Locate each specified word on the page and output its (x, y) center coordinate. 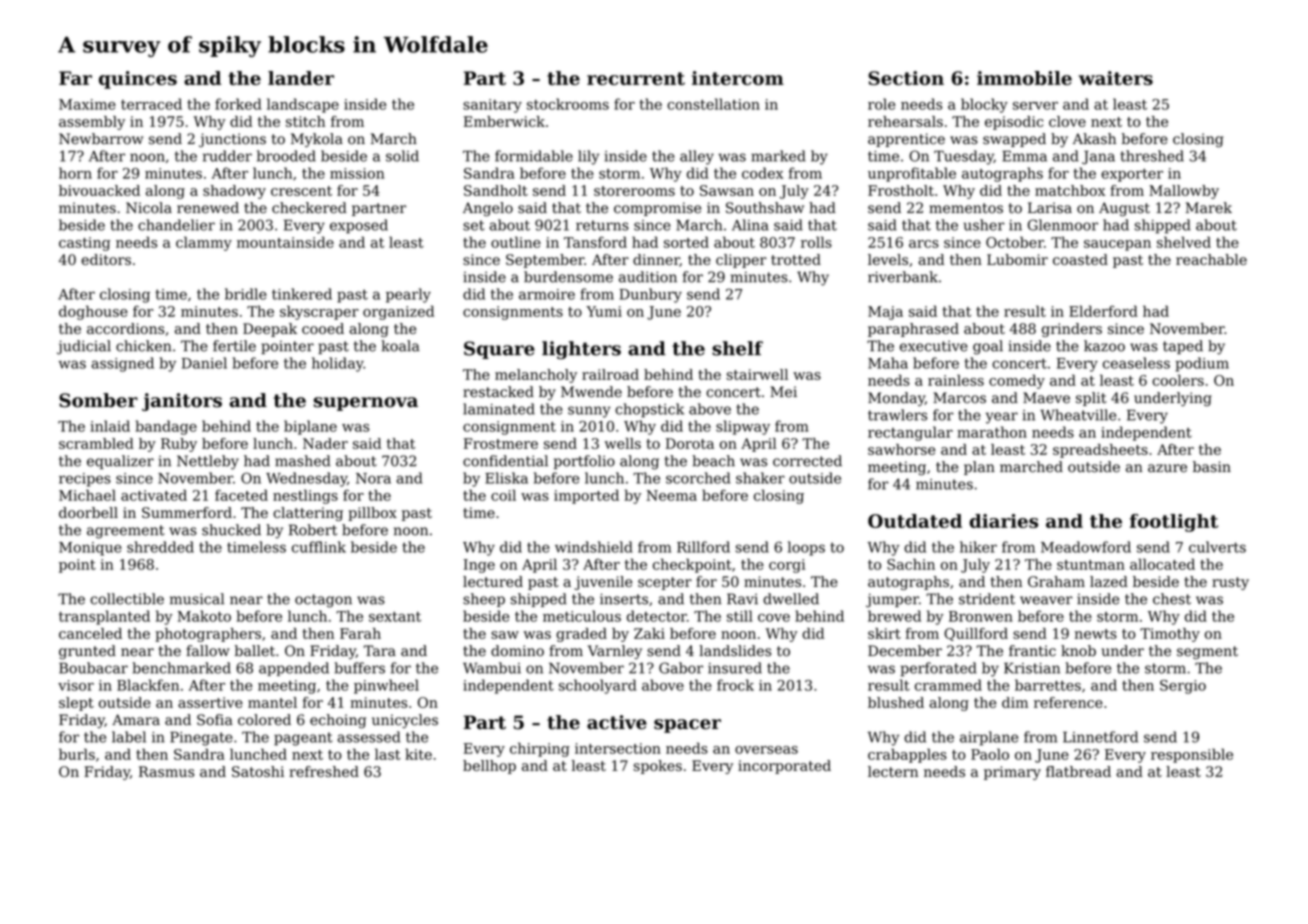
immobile (1024, 78)
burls (77, 754)
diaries (1003, 521)
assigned (122, 364)
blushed (896, 702)
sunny (589, 412)
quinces (138, 80)
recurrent (636, 78)
